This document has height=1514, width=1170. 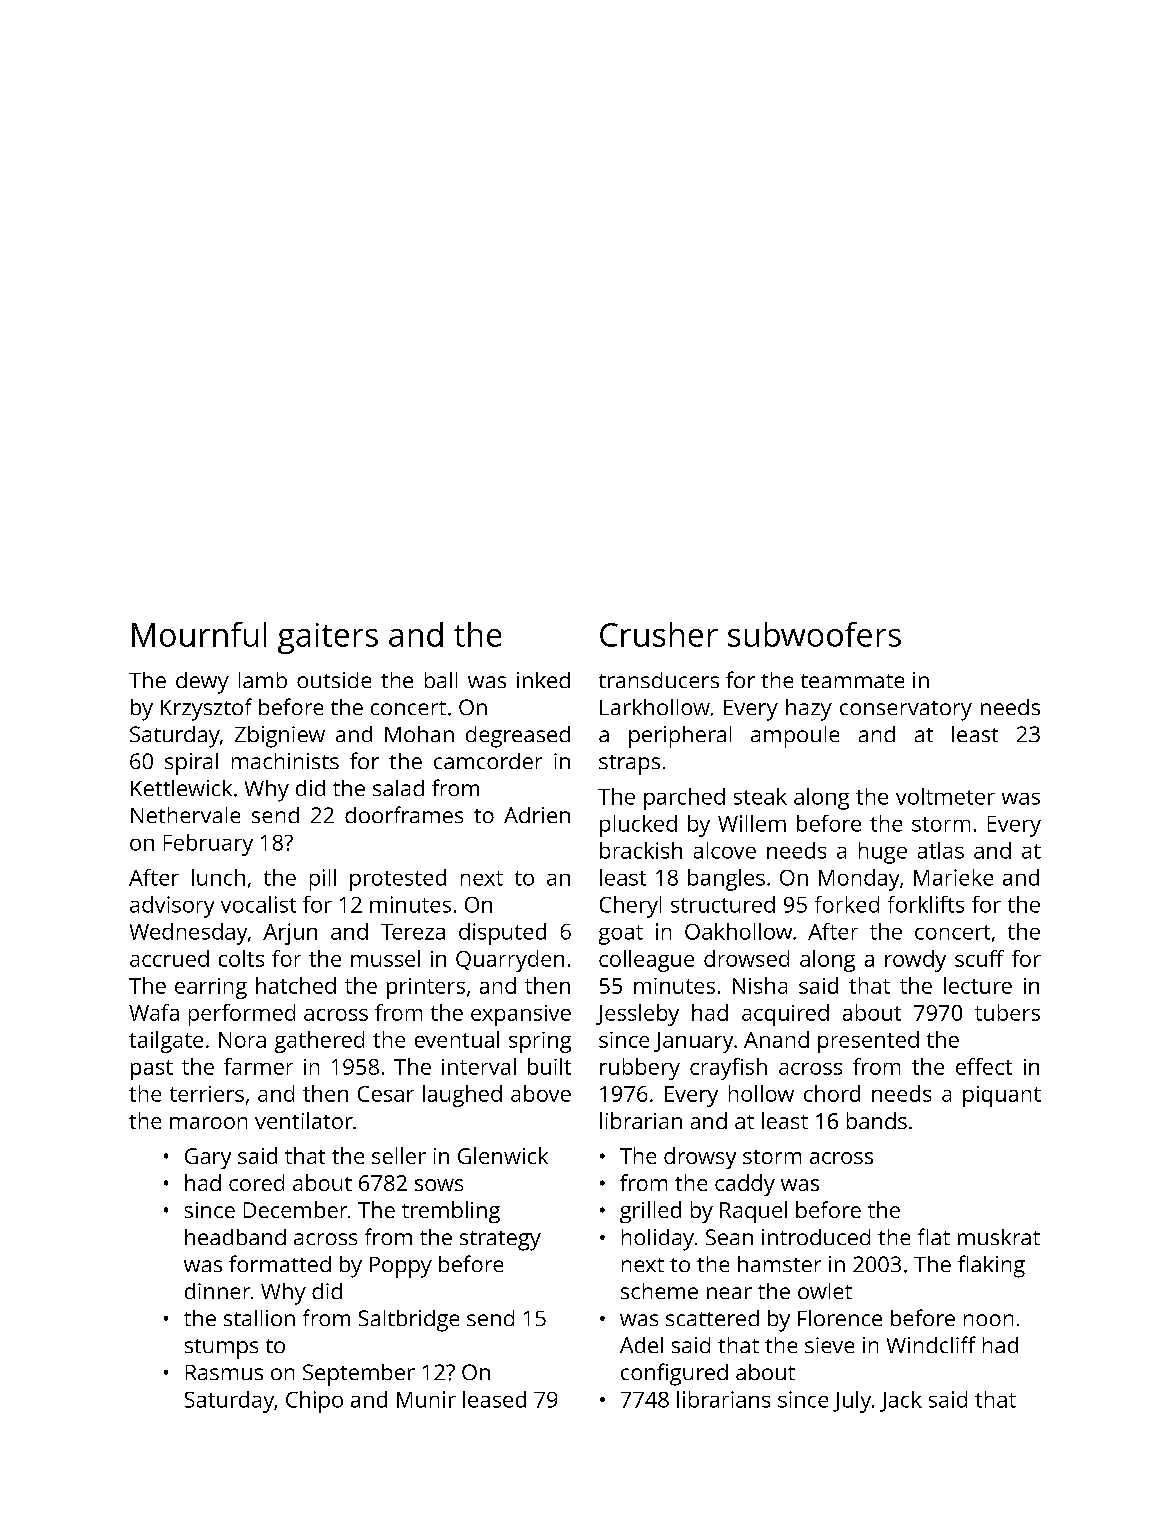 I want to click on spiral, so click(x=191, y=764).
